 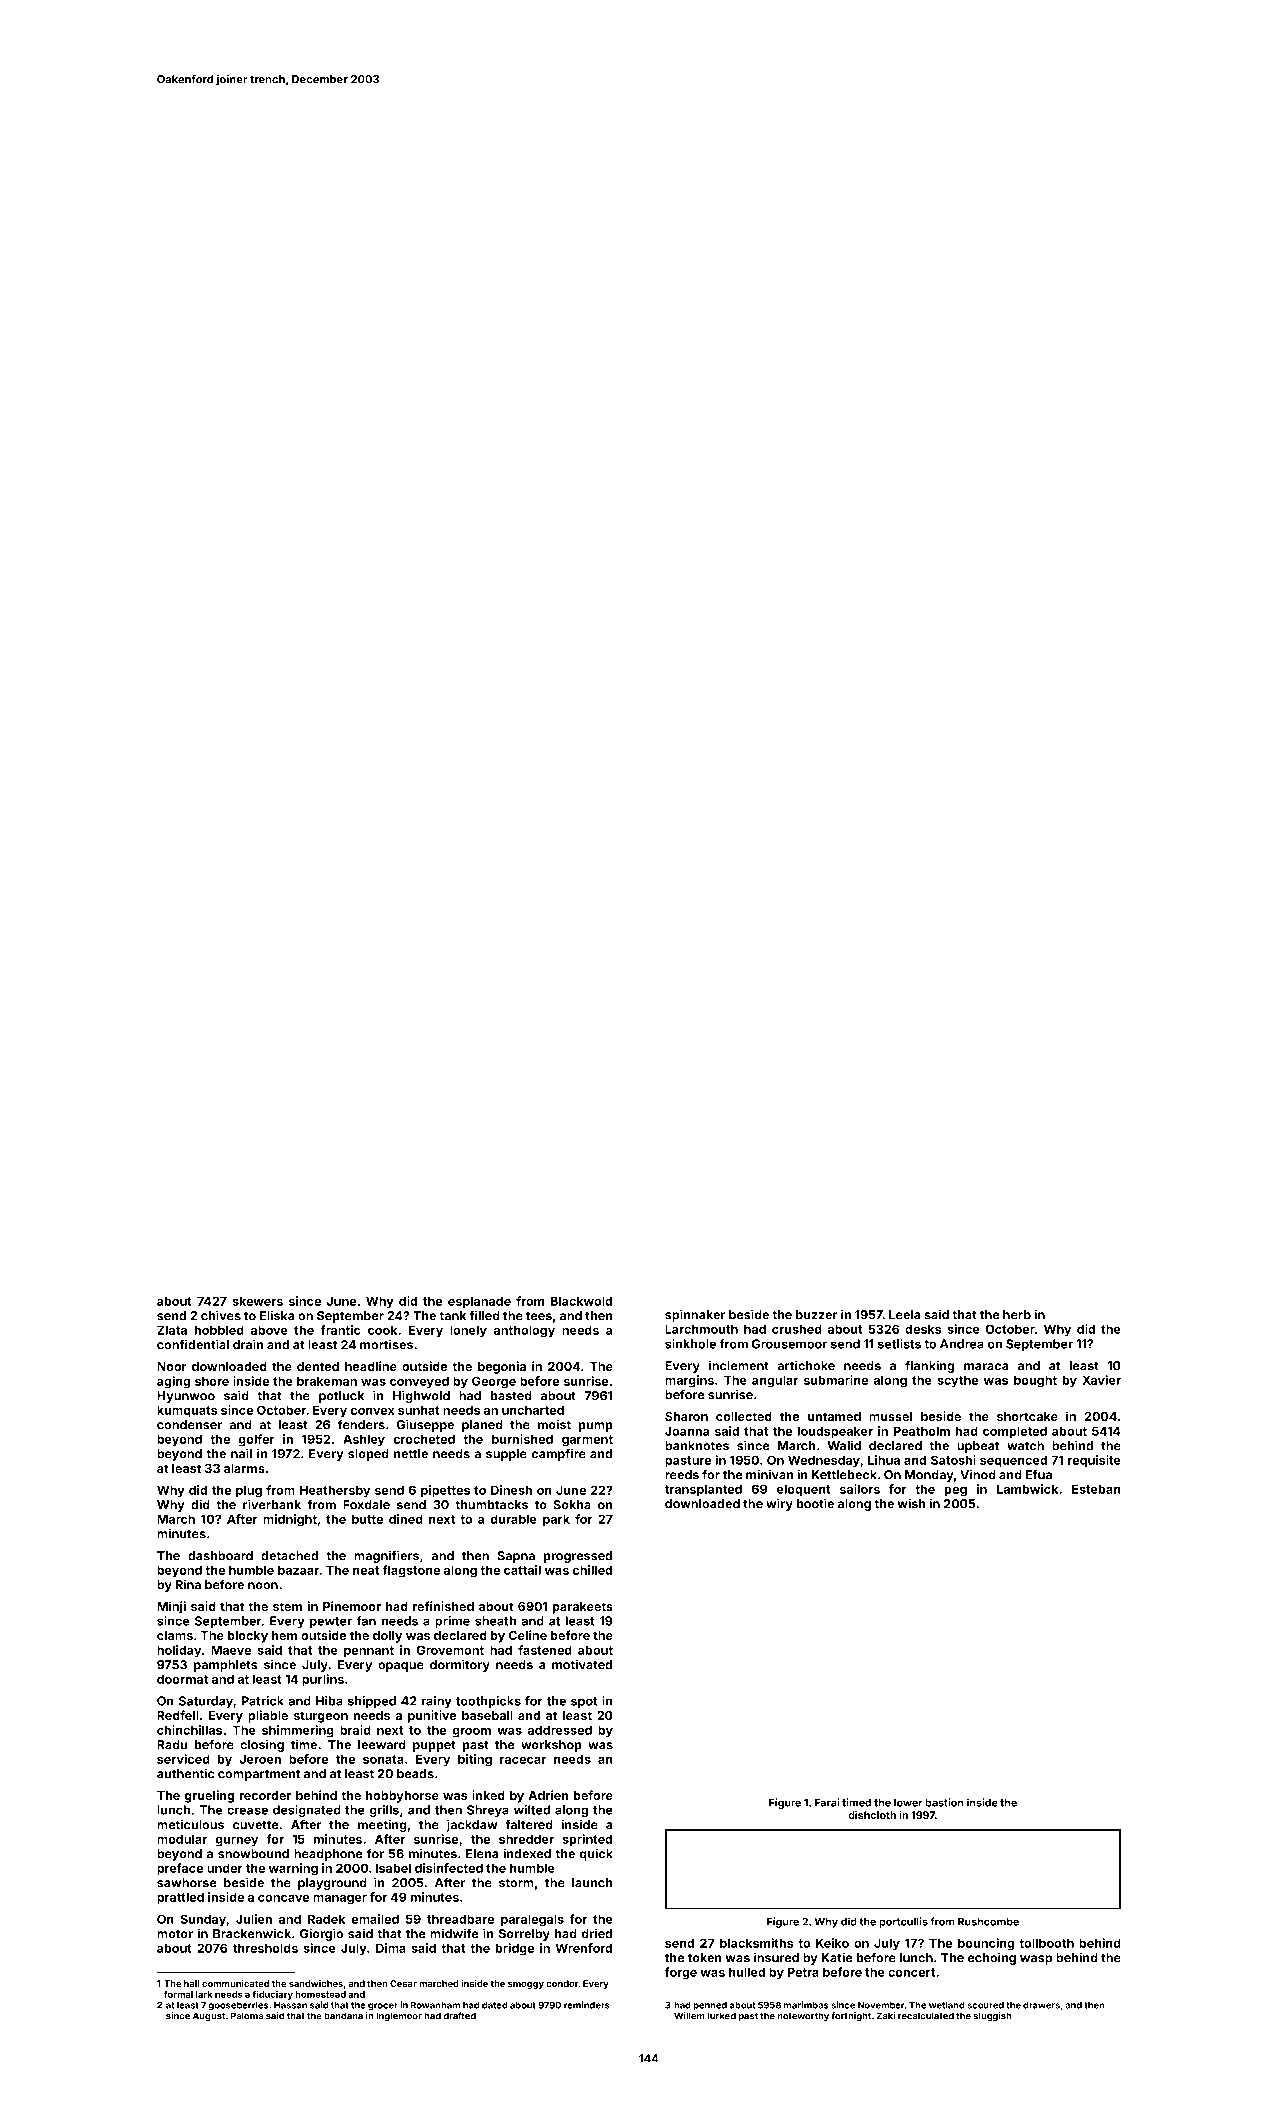 What do you see at coordinates (241, 1453) in the screenshot?
I see `nail` at bounding box center [241, 1453].
